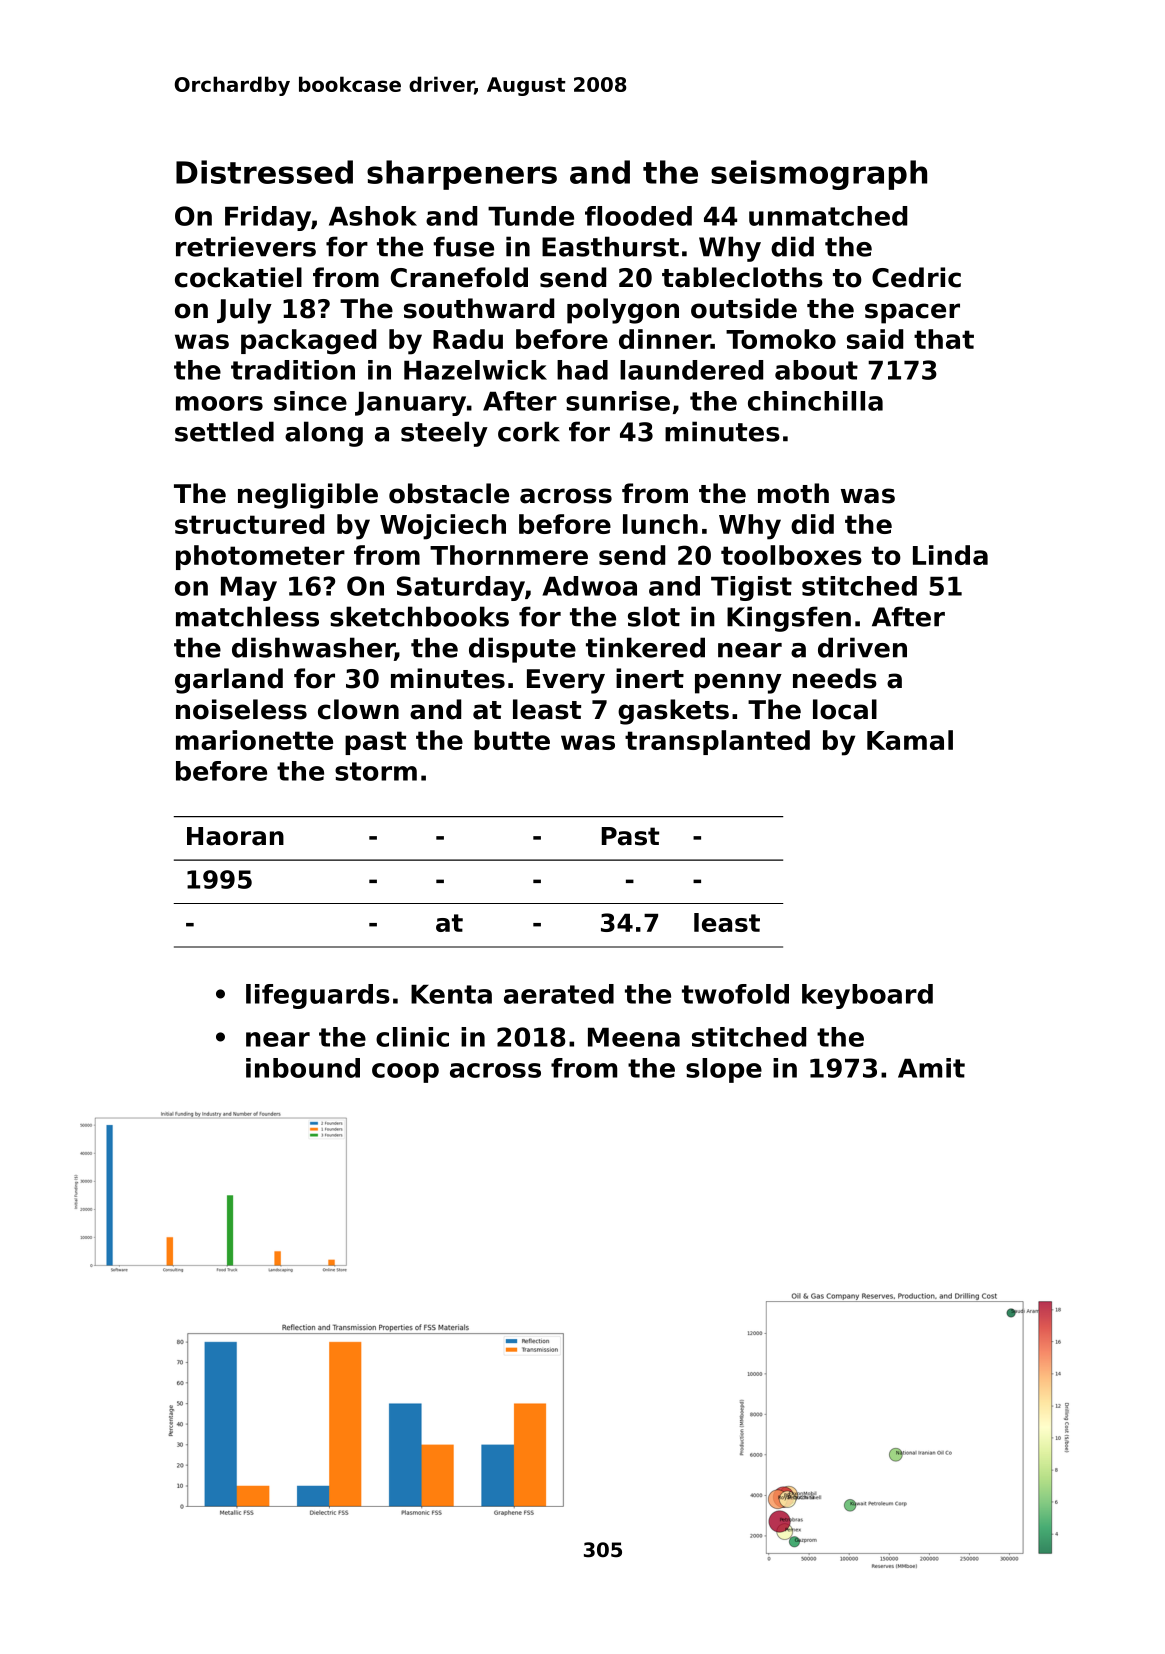 This document has width=1165, height=1654. I want to click on marionette, so click(254, 740).
